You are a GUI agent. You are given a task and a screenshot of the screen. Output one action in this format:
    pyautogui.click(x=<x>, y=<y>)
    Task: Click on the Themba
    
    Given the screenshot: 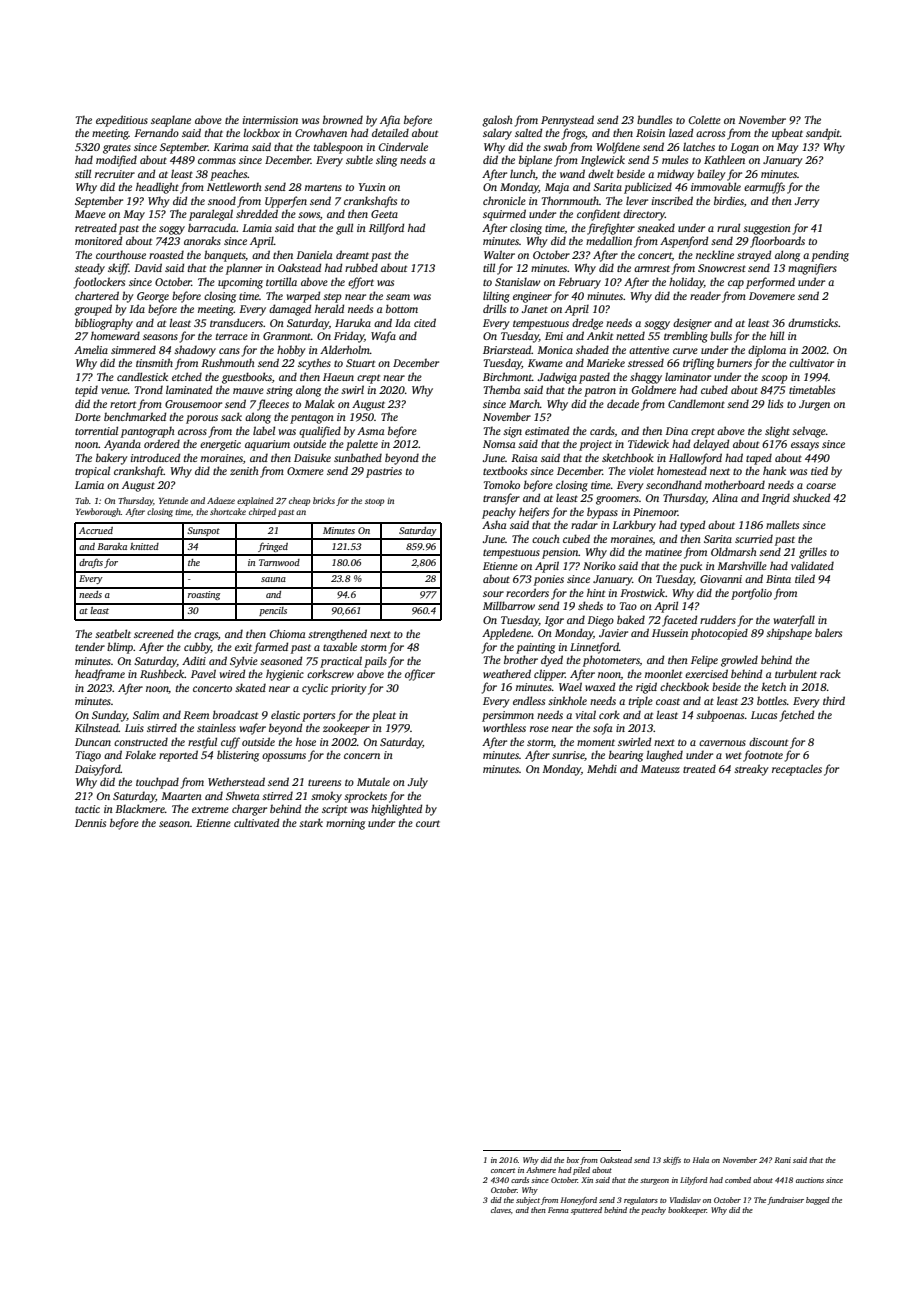 What is the action you would take?
    pyautogui.click(x=502, y=389)
